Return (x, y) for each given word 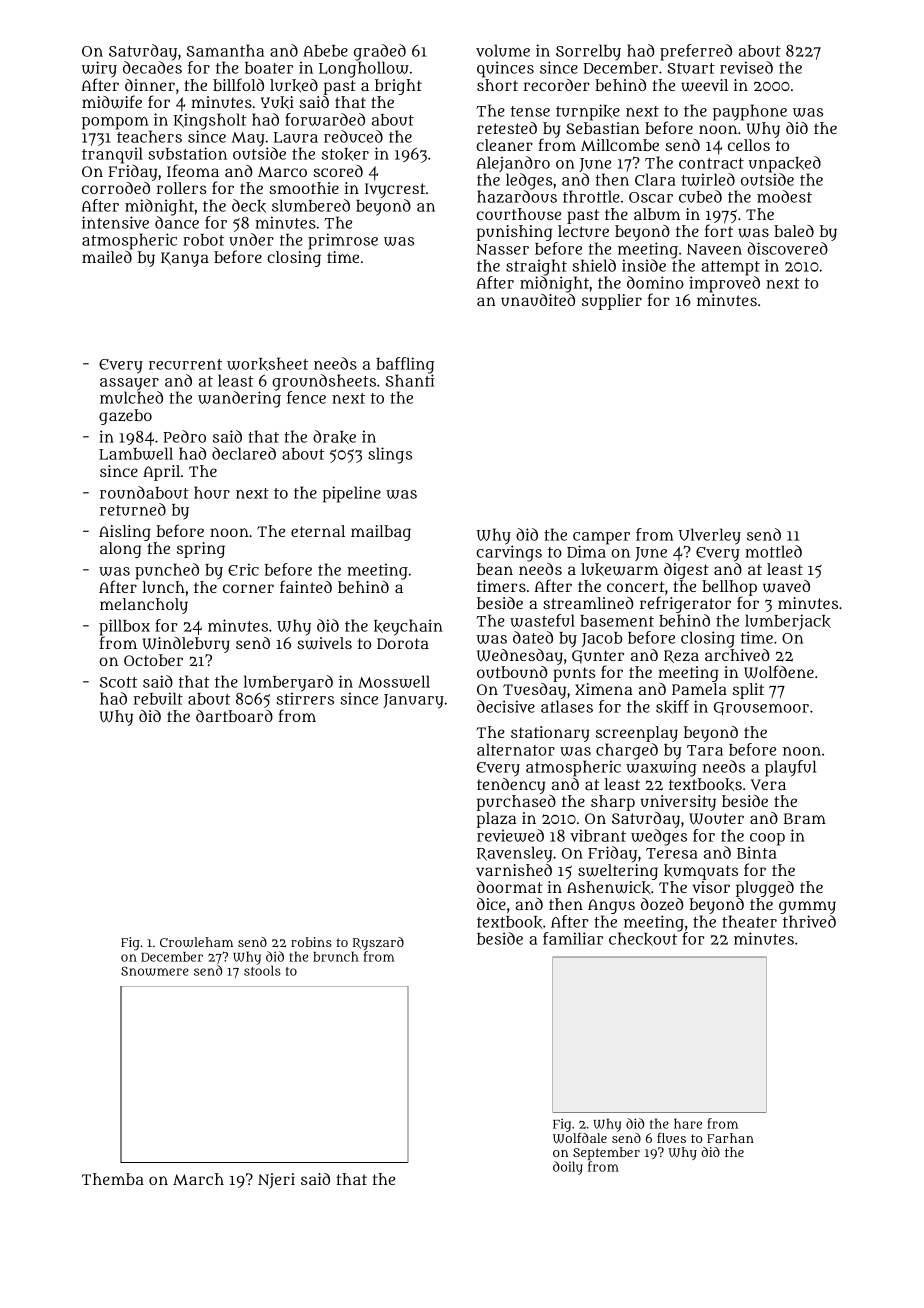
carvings (509, 553)
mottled (773, 551)
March (198, 1179)
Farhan (730, 1138)
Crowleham (196, 942)
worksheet (267, 364)
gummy (807, 907)
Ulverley (710, 536)
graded (380, 52)
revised (746, 67)
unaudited (538, 300)
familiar (573, 938)
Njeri (276, 1181)
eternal (318, 531)
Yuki (277, 102)
